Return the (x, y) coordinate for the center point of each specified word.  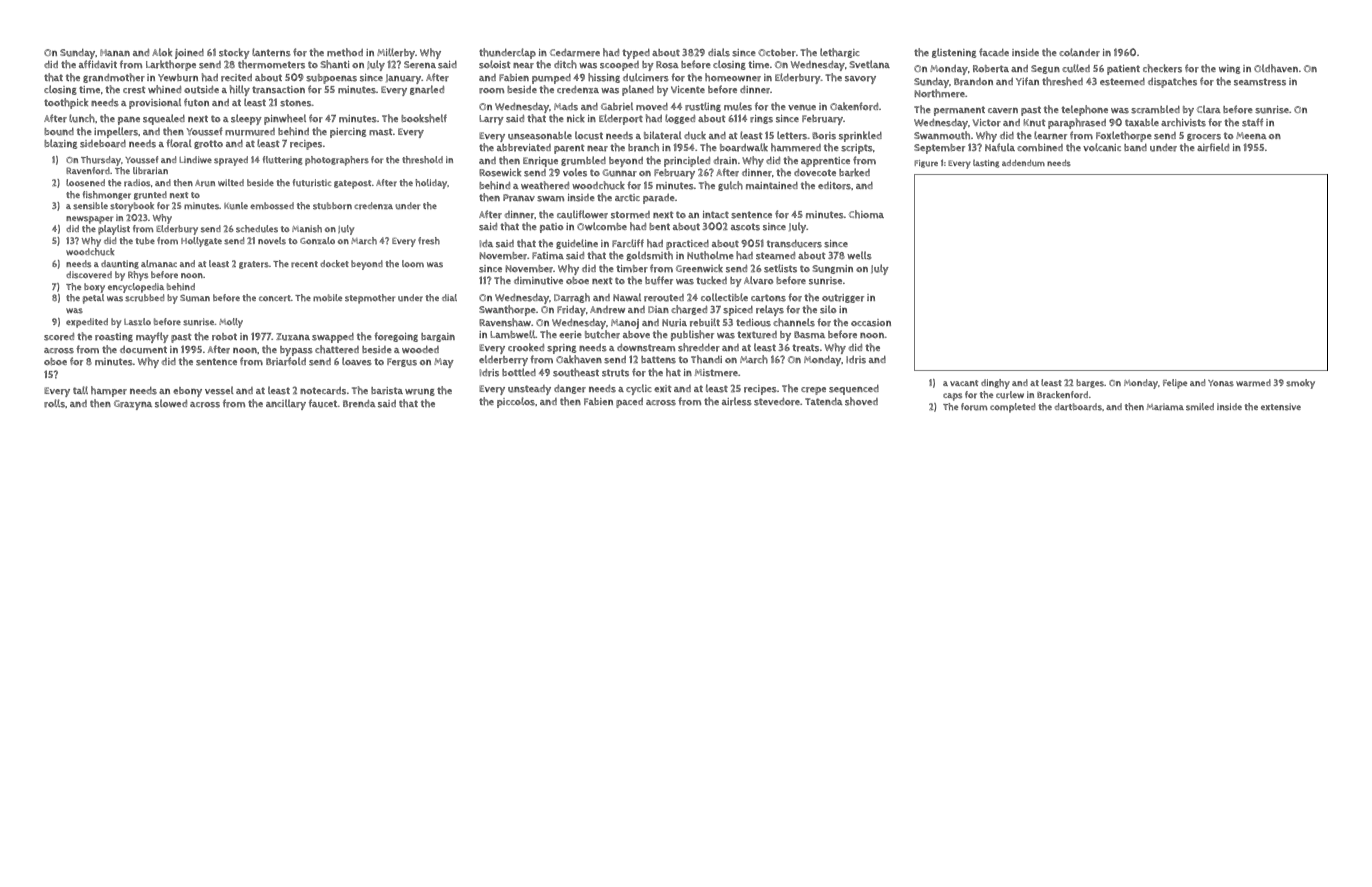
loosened (85, 183)
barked (854, 172)
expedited (87, 323)
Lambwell (512, 334)
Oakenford (854, 106)
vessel (219, 390)
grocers (1204, 137)
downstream (646, 347)
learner (1050, 135)
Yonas (1221, 383)
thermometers (271, 64)
